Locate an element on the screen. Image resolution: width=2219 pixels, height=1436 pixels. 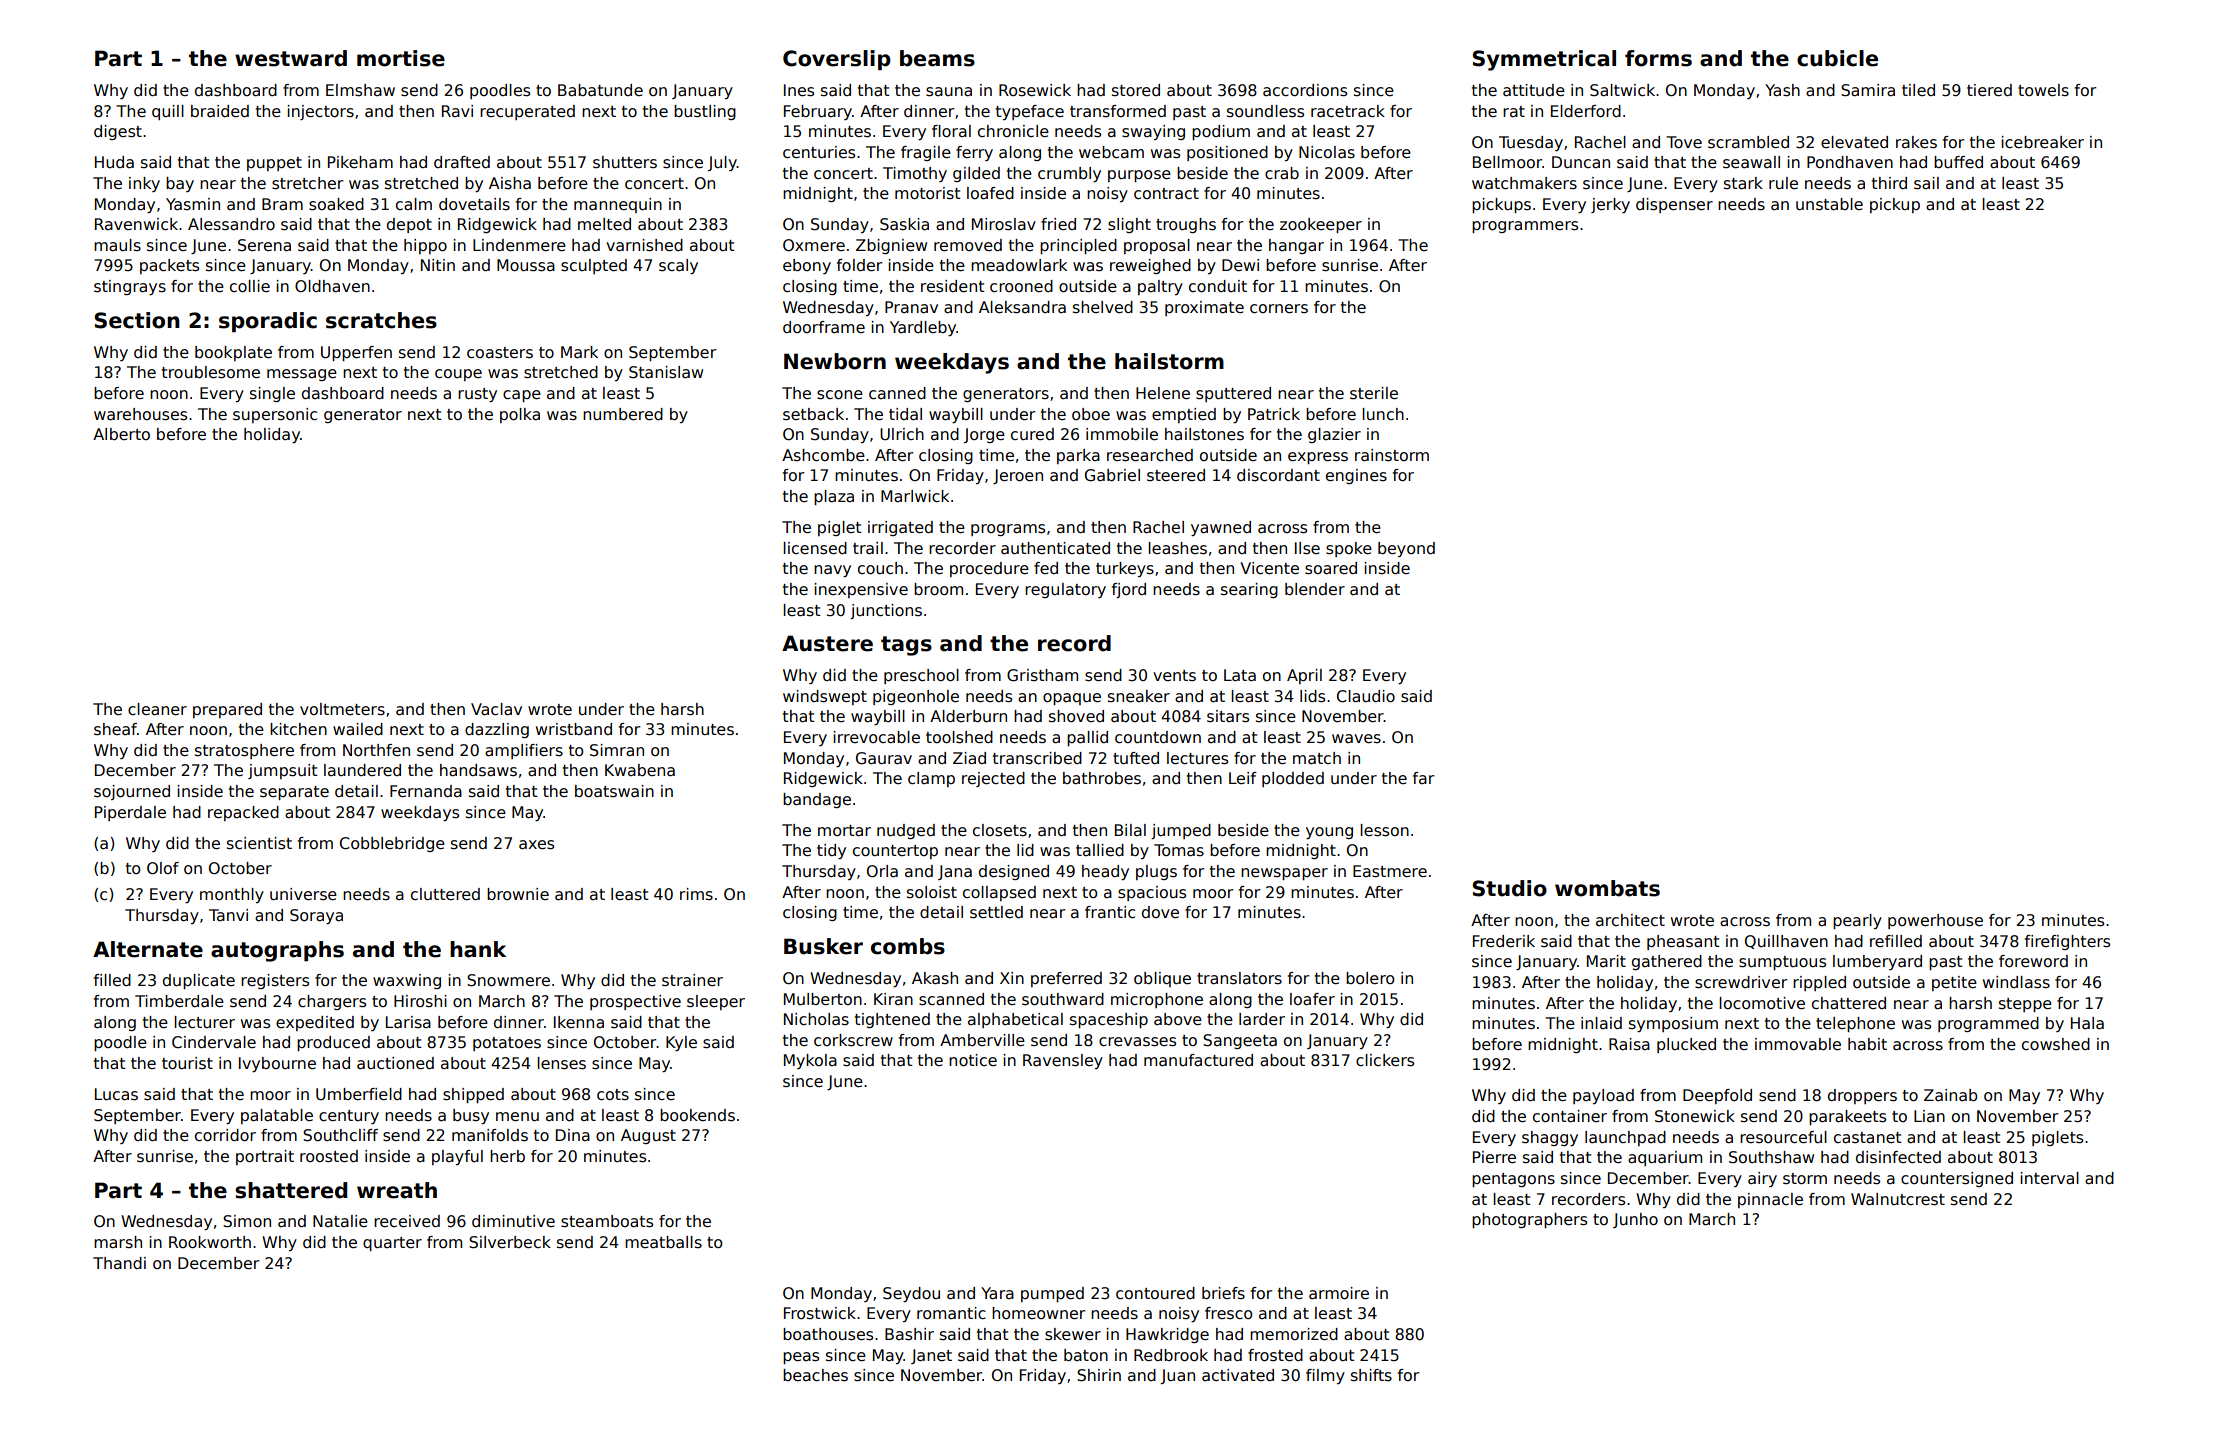
spacious is located at coordinates (1152, 893).
